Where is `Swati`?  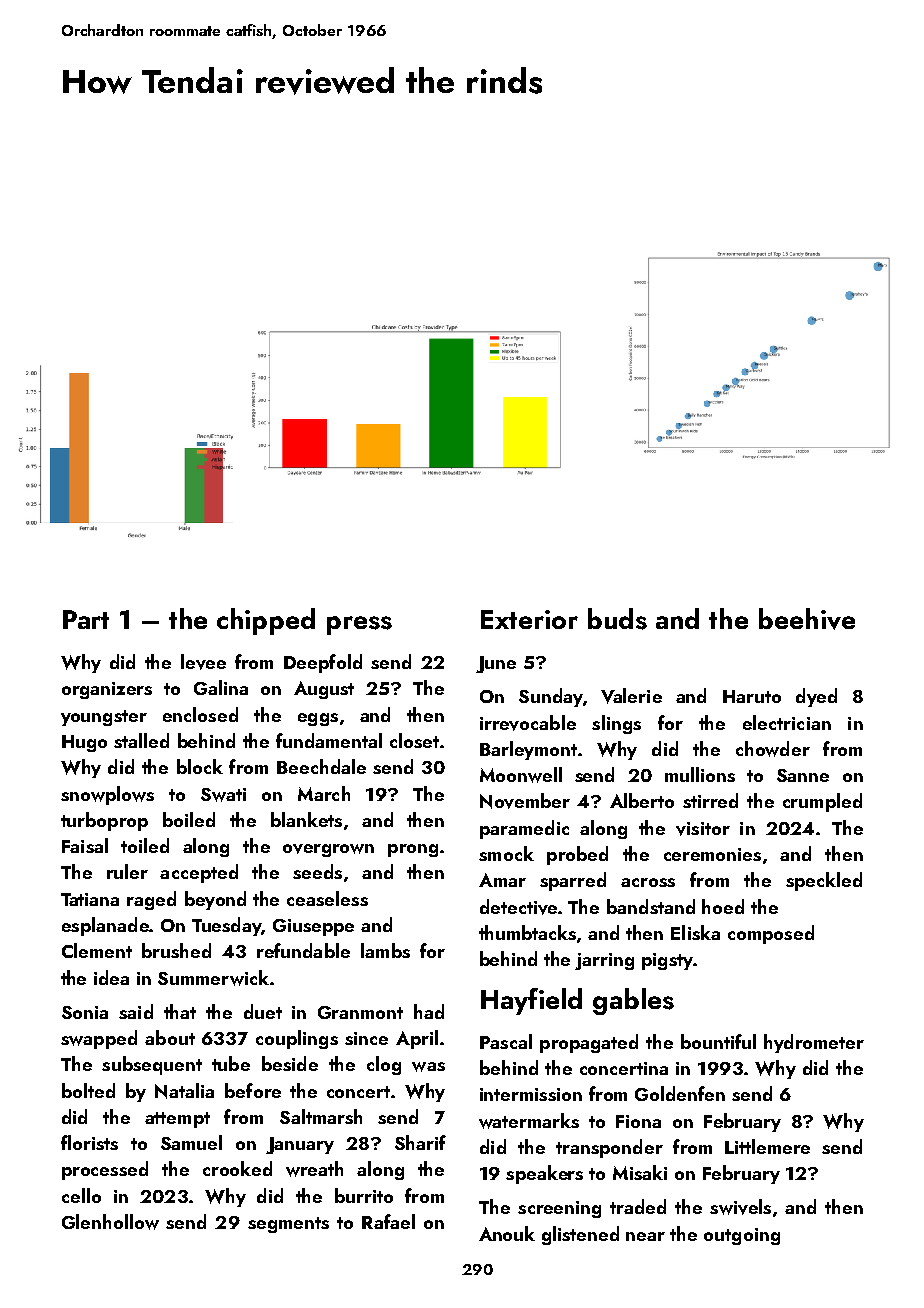 Swati is located at coordinates (223, 795).
